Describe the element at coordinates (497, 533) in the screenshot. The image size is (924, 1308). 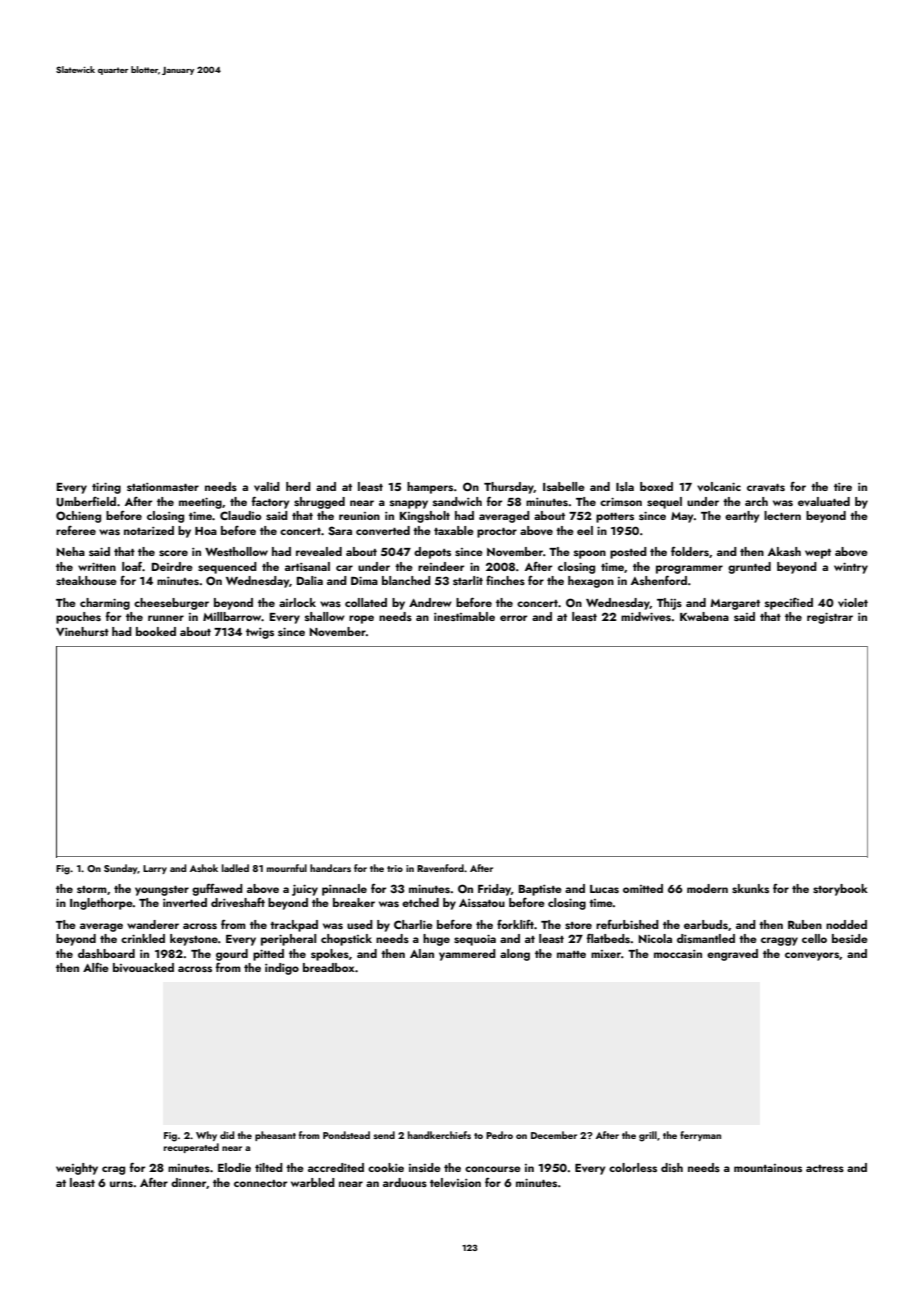
I see `proctor` at that location.
